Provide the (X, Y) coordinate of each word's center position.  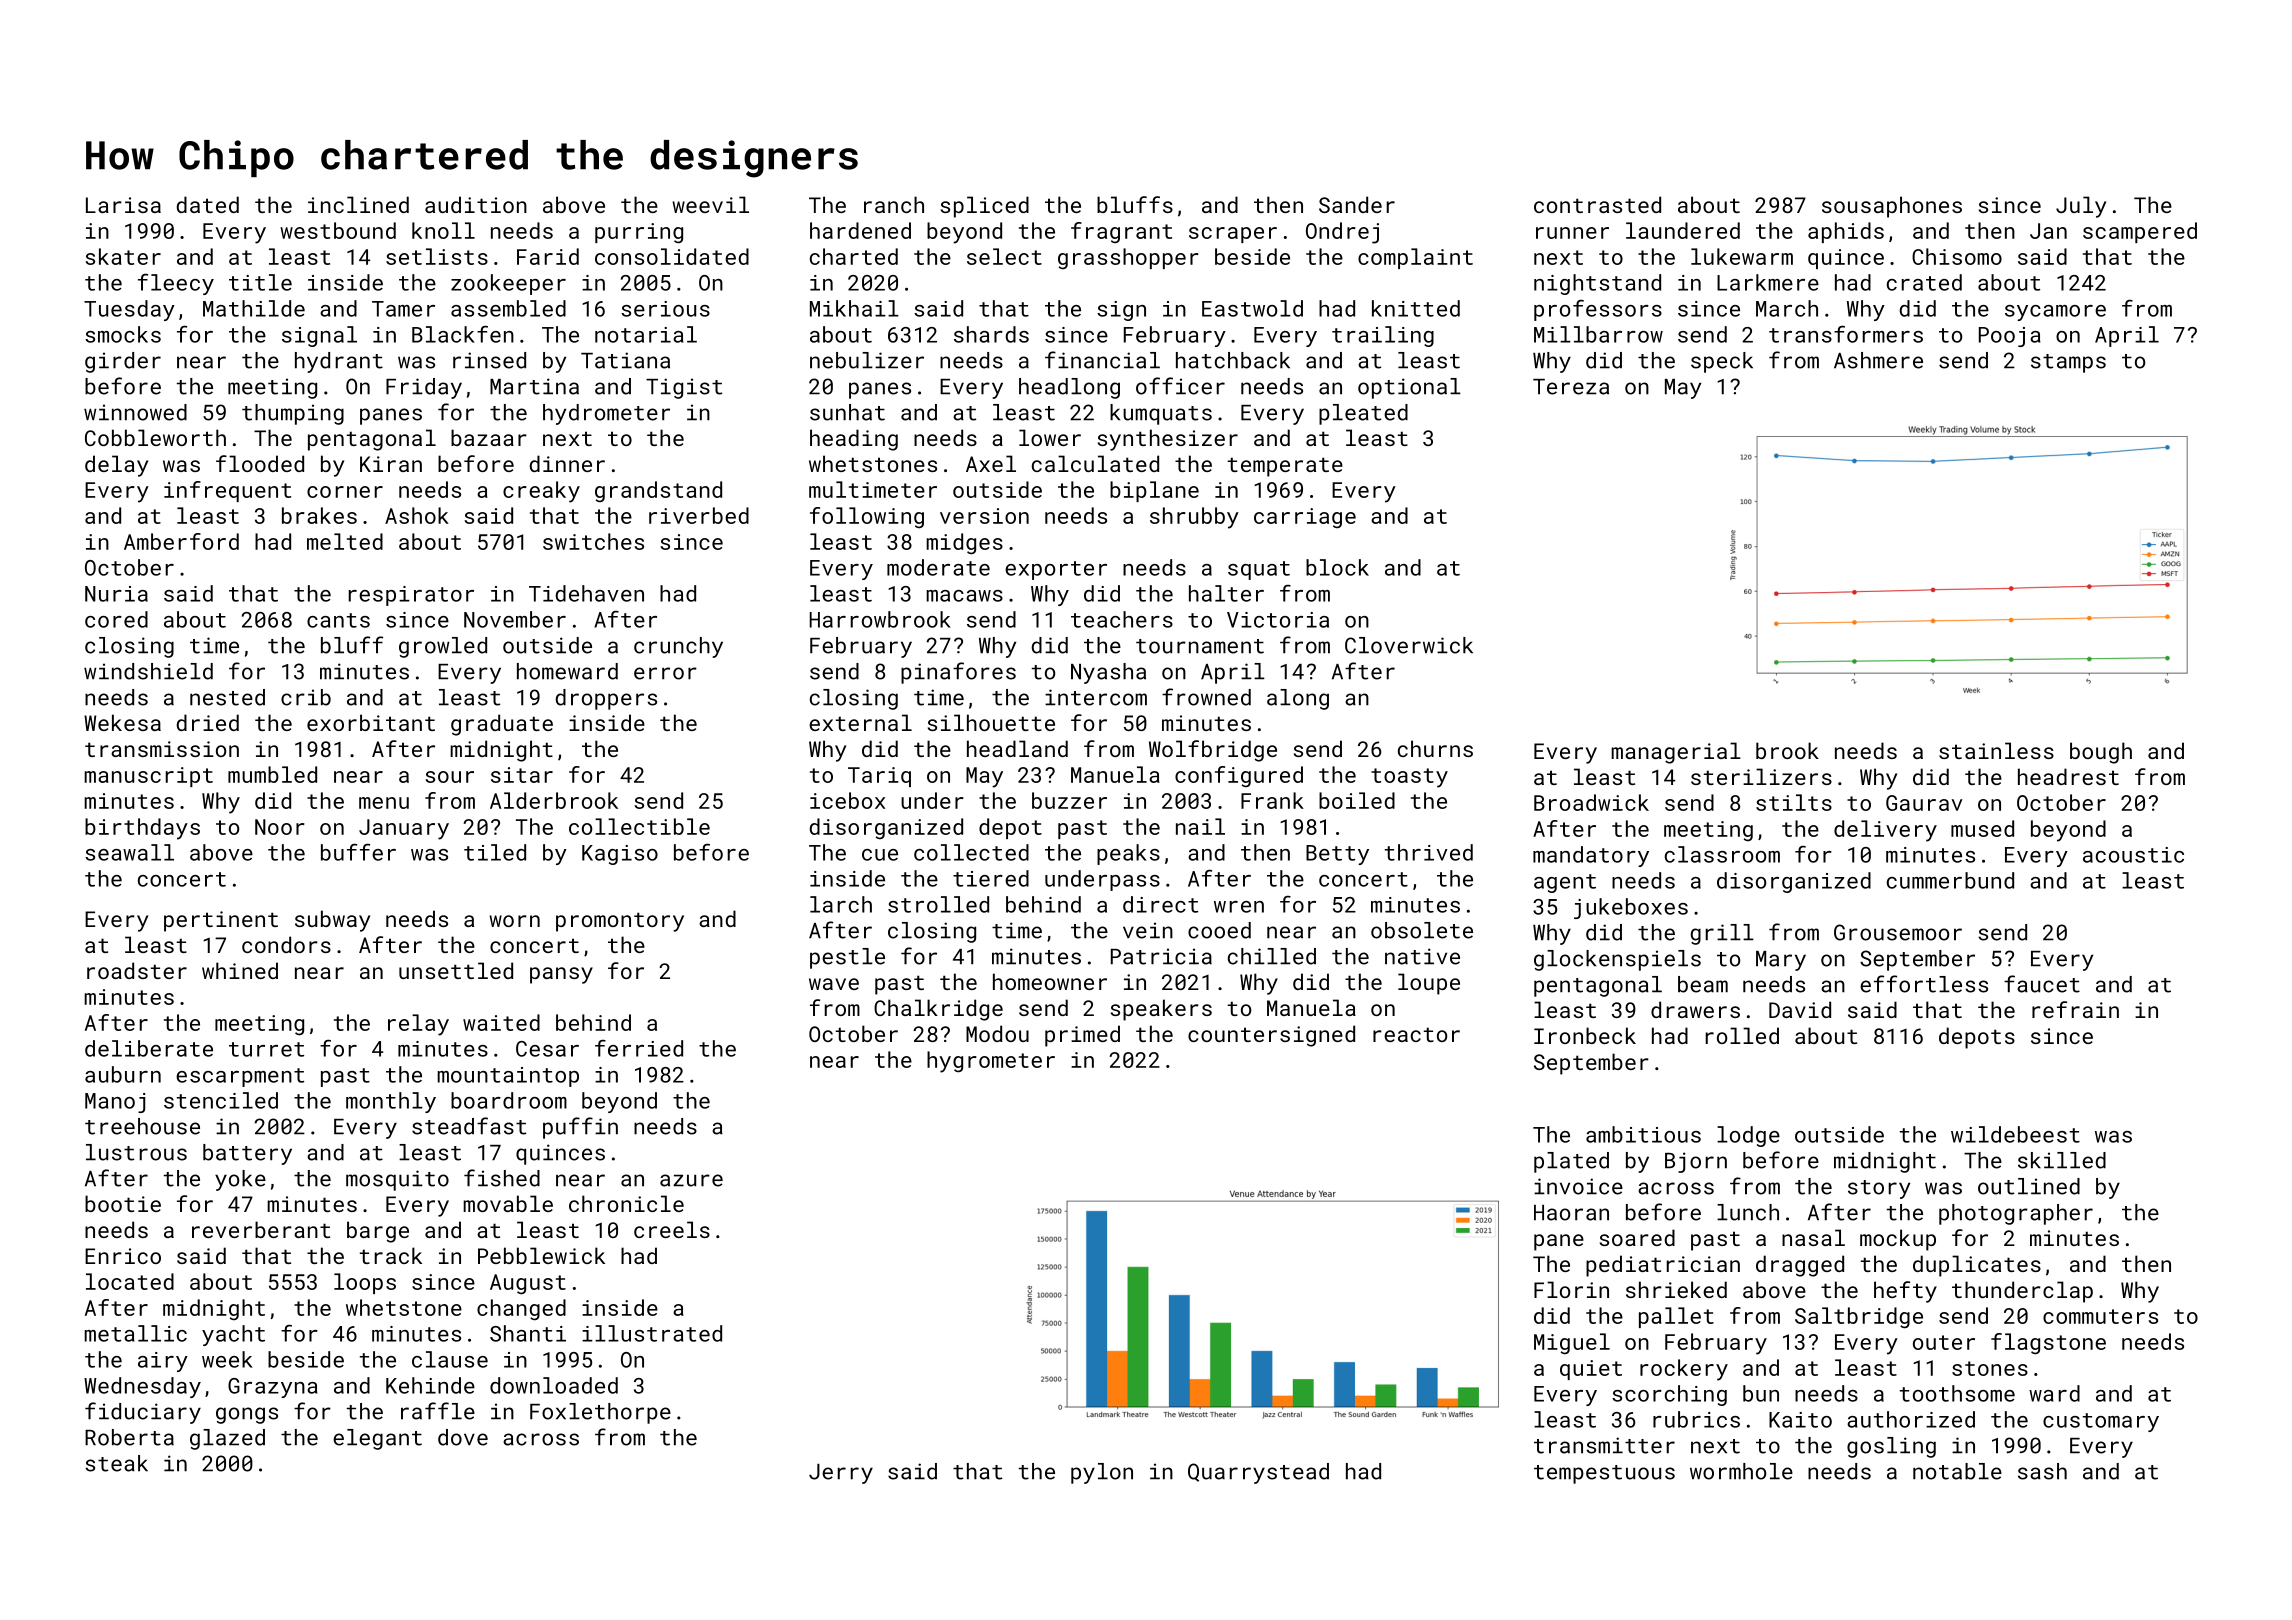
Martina (534, 386)
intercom (1096, 697)
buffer (358, 852)
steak (116, 1463)
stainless (1996, 750)
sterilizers (1761, 776)
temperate (1285, 467)
